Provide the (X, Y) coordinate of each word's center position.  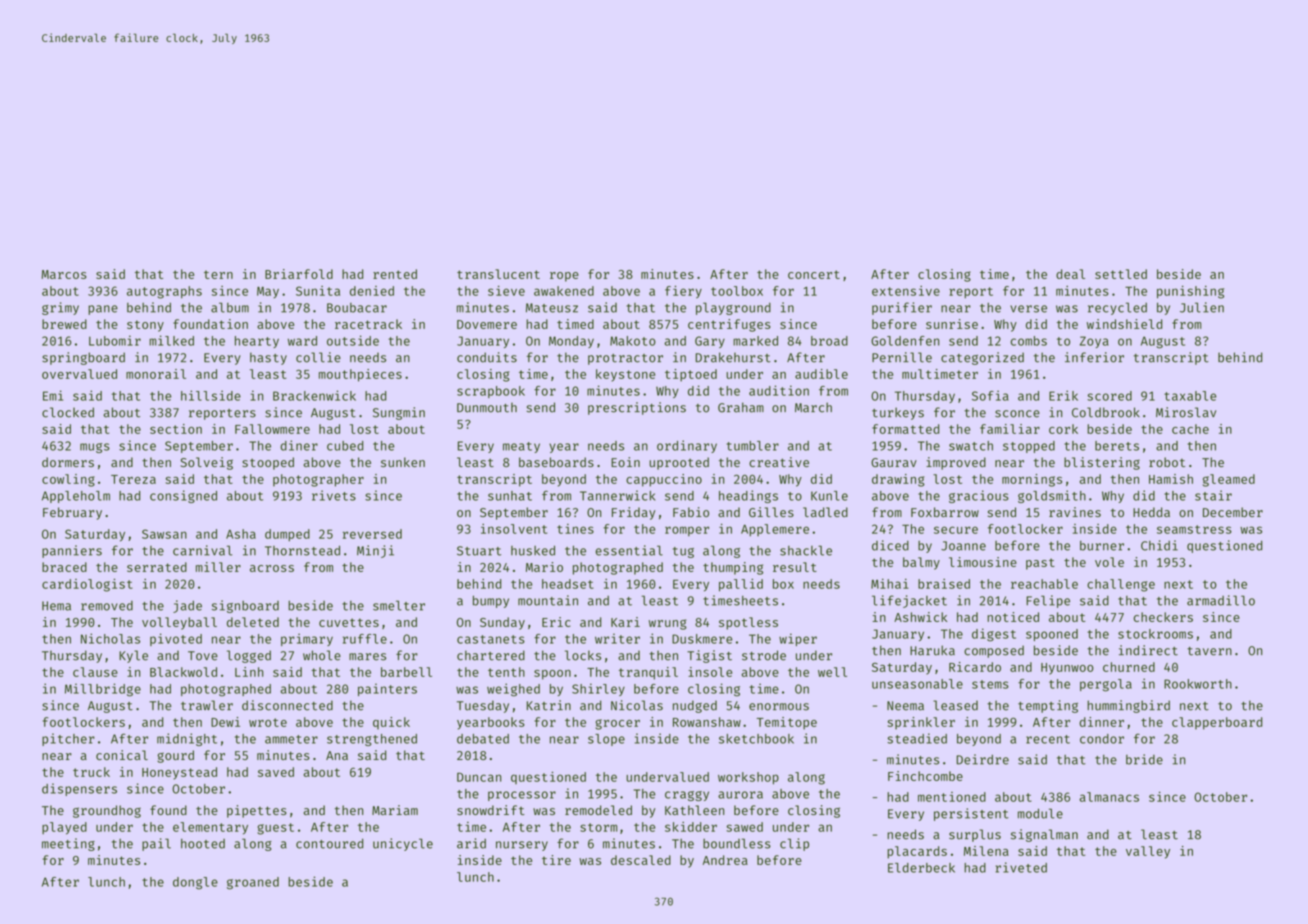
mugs (95, 448)
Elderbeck (921, 868)
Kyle (133, 656)
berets (1117, 446)
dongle (195, 883)
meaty (521, 447)
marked (755, 341)
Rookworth (1198, 684)
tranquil (648, 673)
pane (103, 310)
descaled (641, 860)
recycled (1117, 308)
